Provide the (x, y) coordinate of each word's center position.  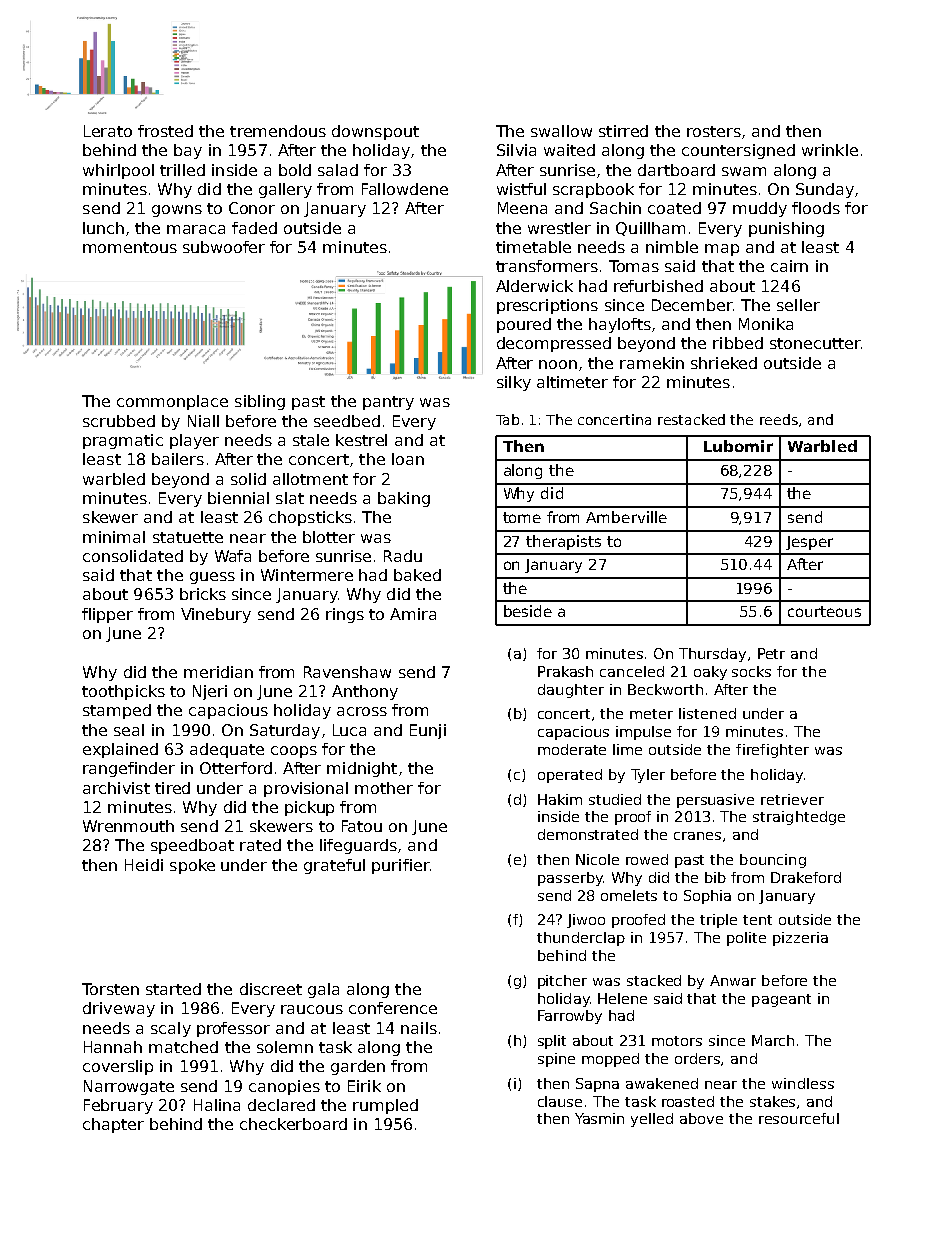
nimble (672, 247)
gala (323, 990)
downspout (375, 132)
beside (528, 611)
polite (746, 939)
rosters (714, 131)
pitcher (562, 982)
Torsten (110, 989)
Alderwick (534, 286)
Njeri (210, 692)
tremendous (278, 131)
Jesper (809, 543)
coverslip (118, 1067)
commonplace (172, 402)
